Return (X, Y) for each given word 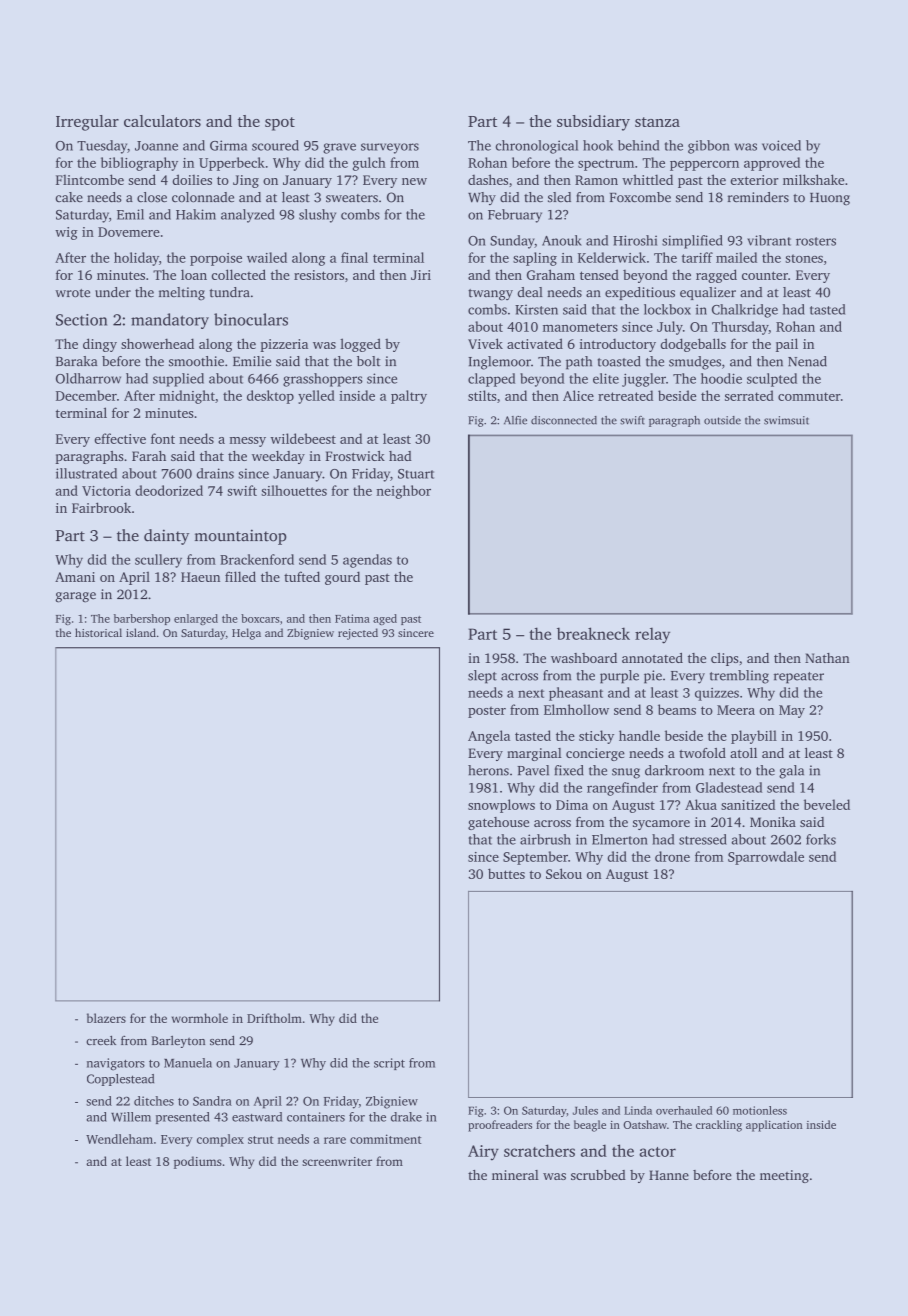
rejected (358, 634)
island (141, 632)
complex (220, 1140)
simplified (692, 242)
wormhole (200, 1018)
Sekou (564, 873)
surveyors (390, 148)
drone (672, 856)
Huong (830, 199)
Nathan (827, 658)
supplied (178, 380)
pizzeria (284, 345)
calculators (162, 121)
